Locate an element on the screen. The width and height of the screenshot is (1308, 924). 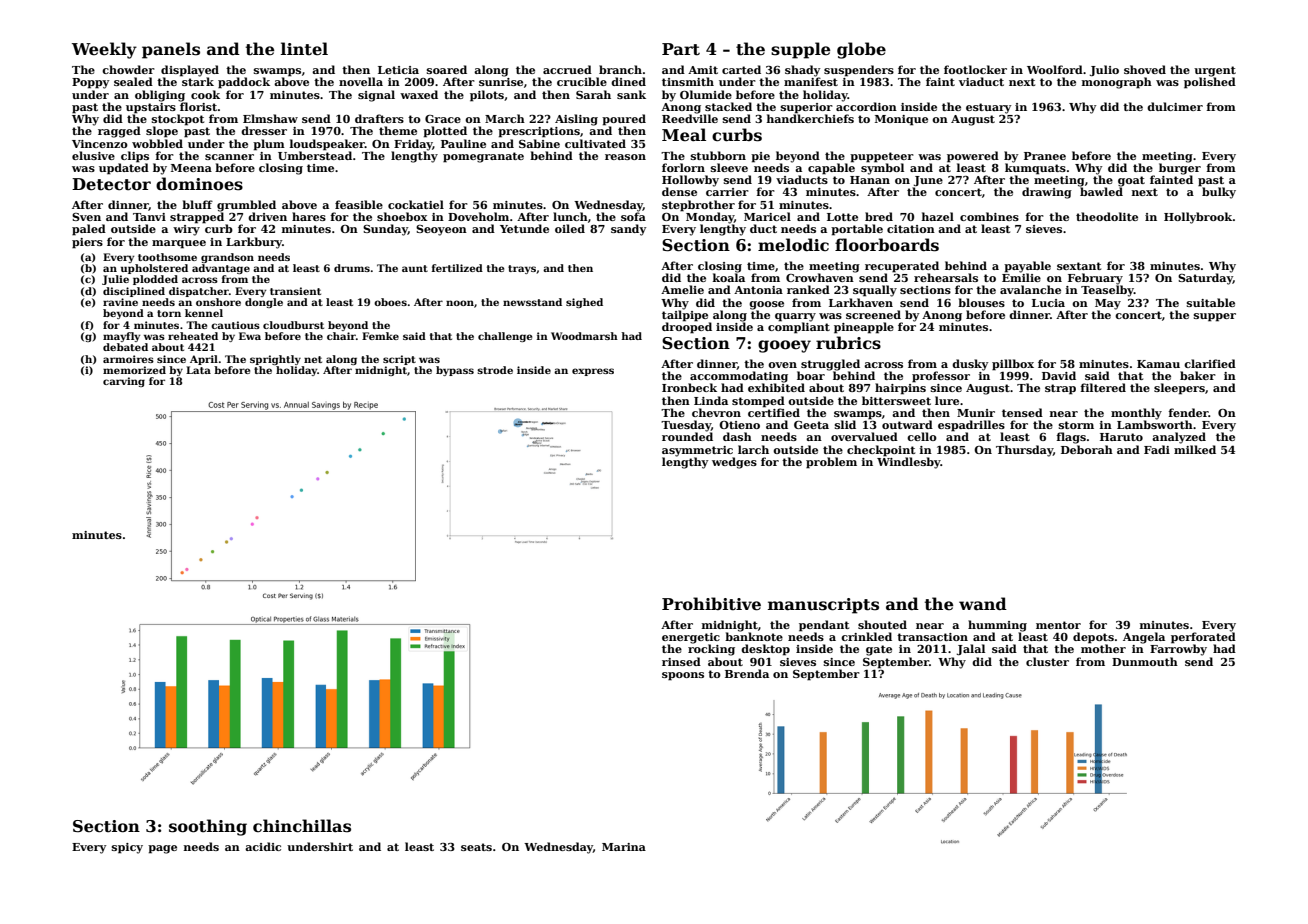
Marina is located at coordinates (624, 847).
